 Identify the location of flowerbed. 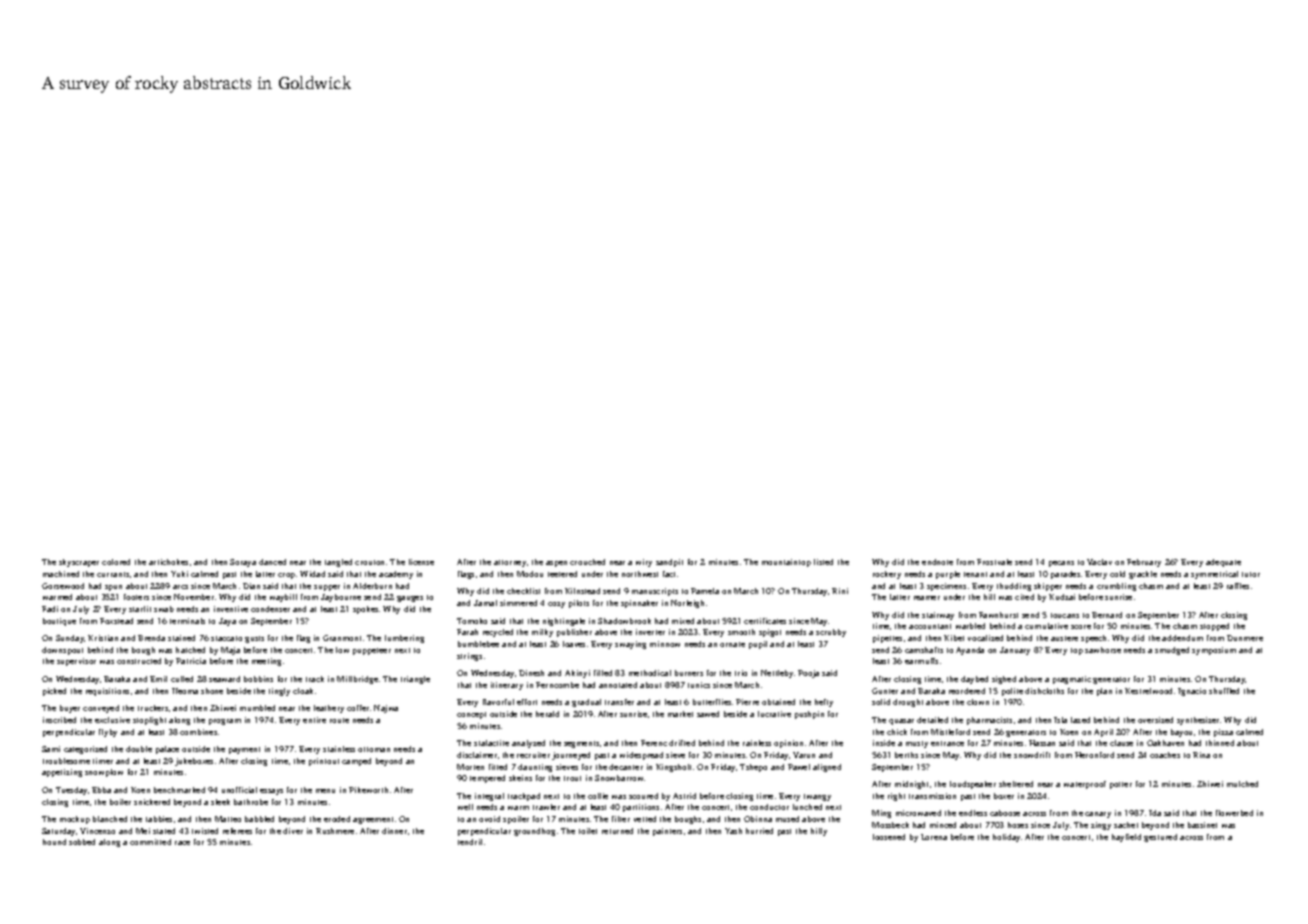
(1234, 813).
